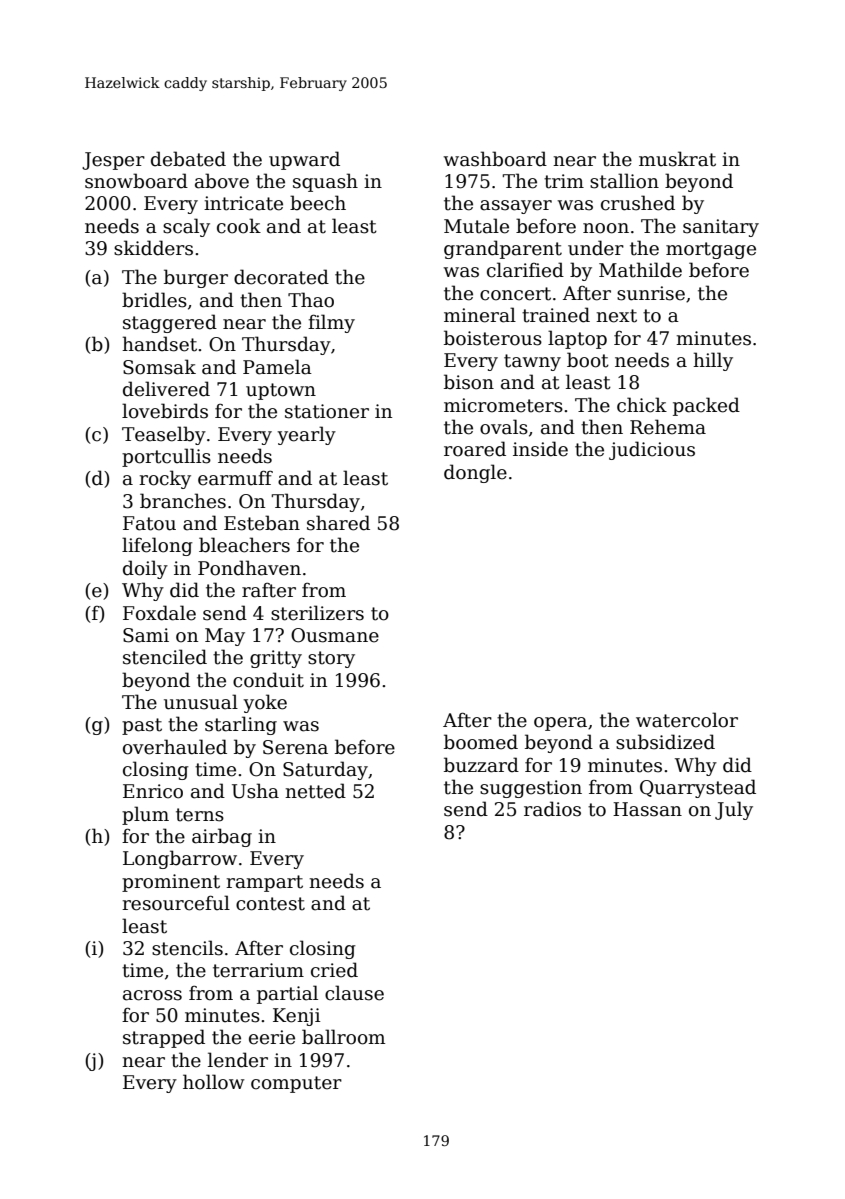  Describe the element at coordinates (624, 181) in the page. I see `stallion` at that location.
